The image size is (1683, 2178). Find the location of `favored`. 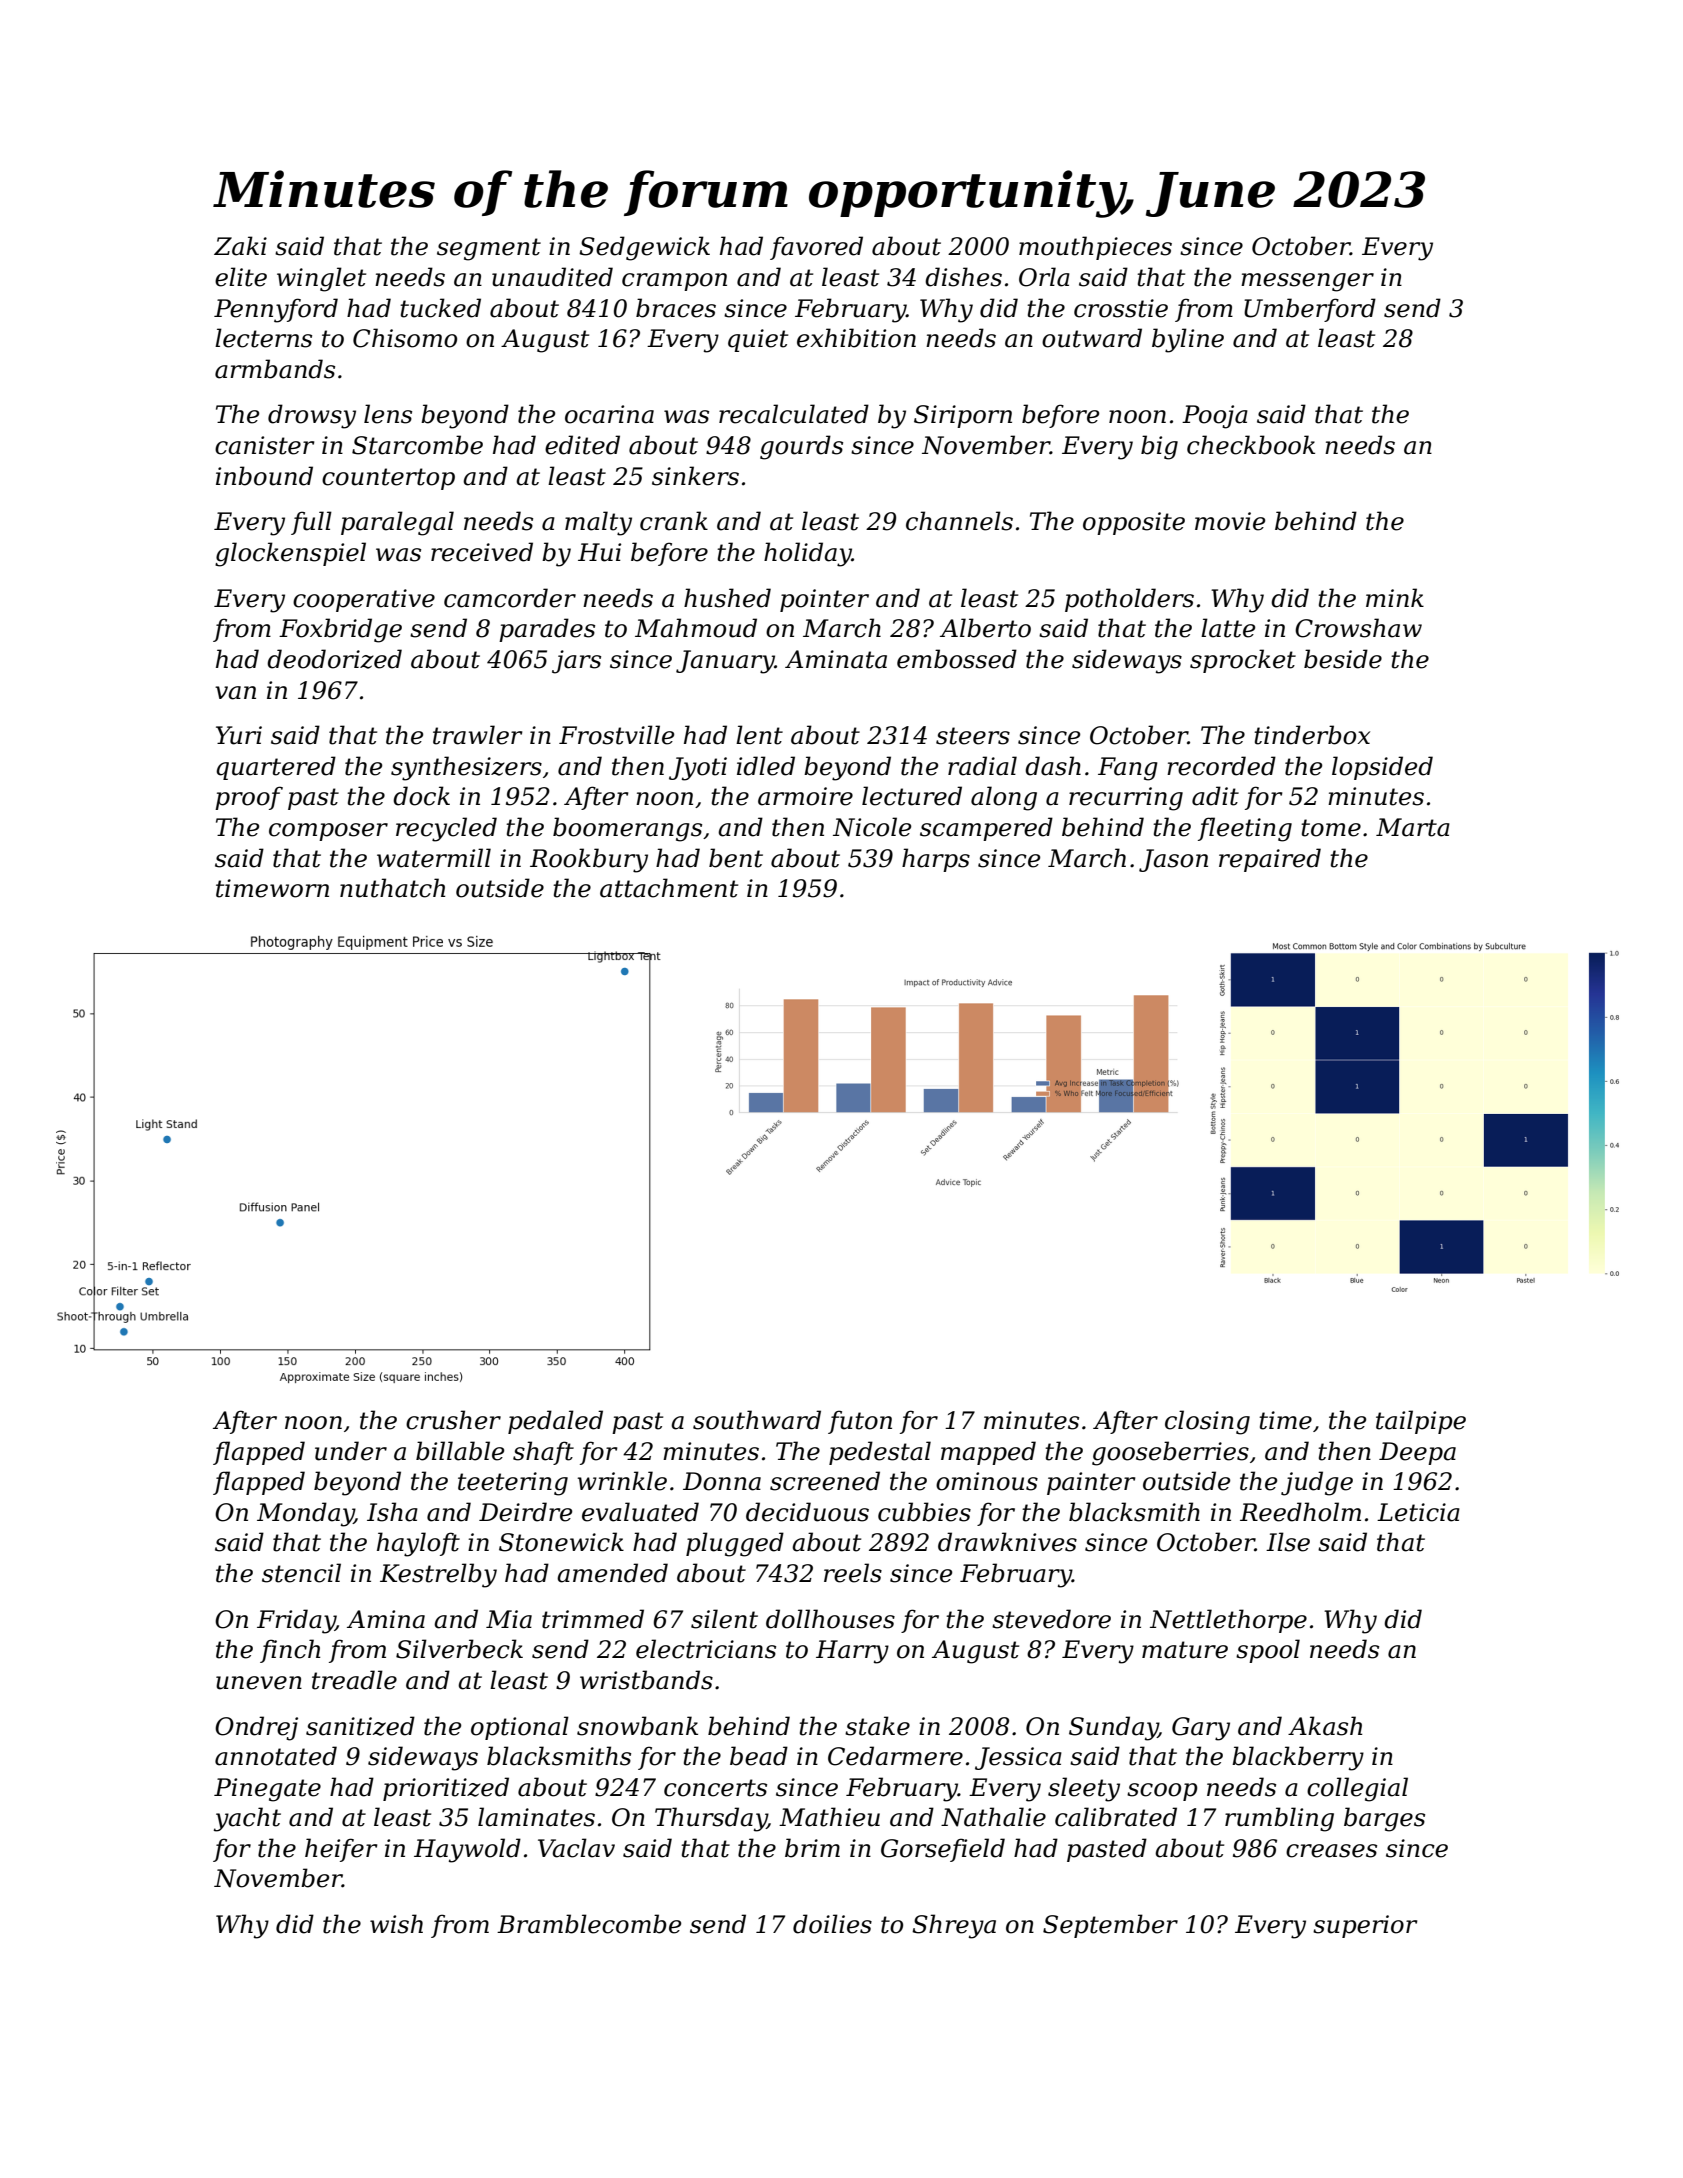

favored is located at coordinates (816, 248).
